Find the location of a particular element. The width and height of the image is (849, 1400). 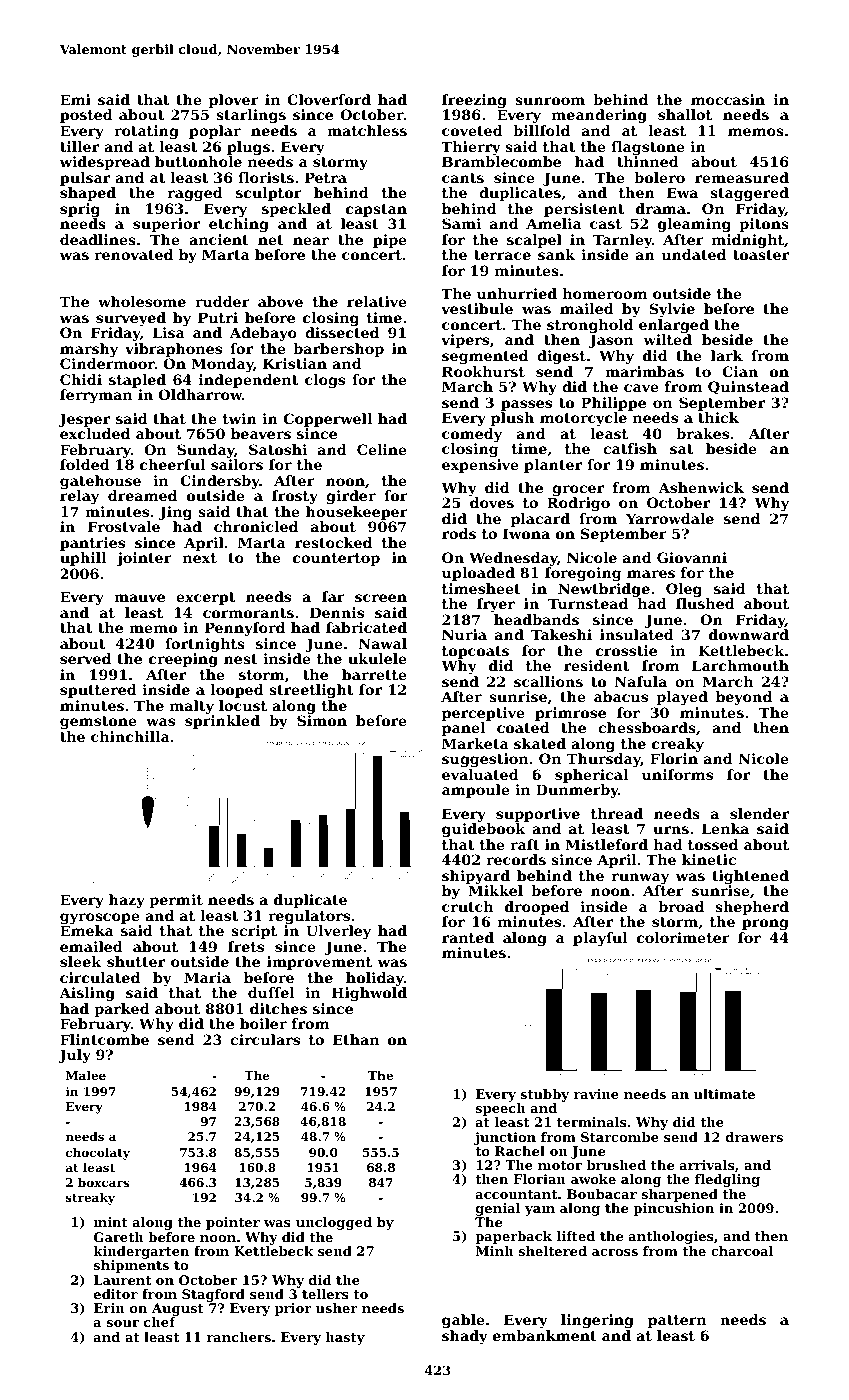

editor is located at coordinates (116, 1294).
